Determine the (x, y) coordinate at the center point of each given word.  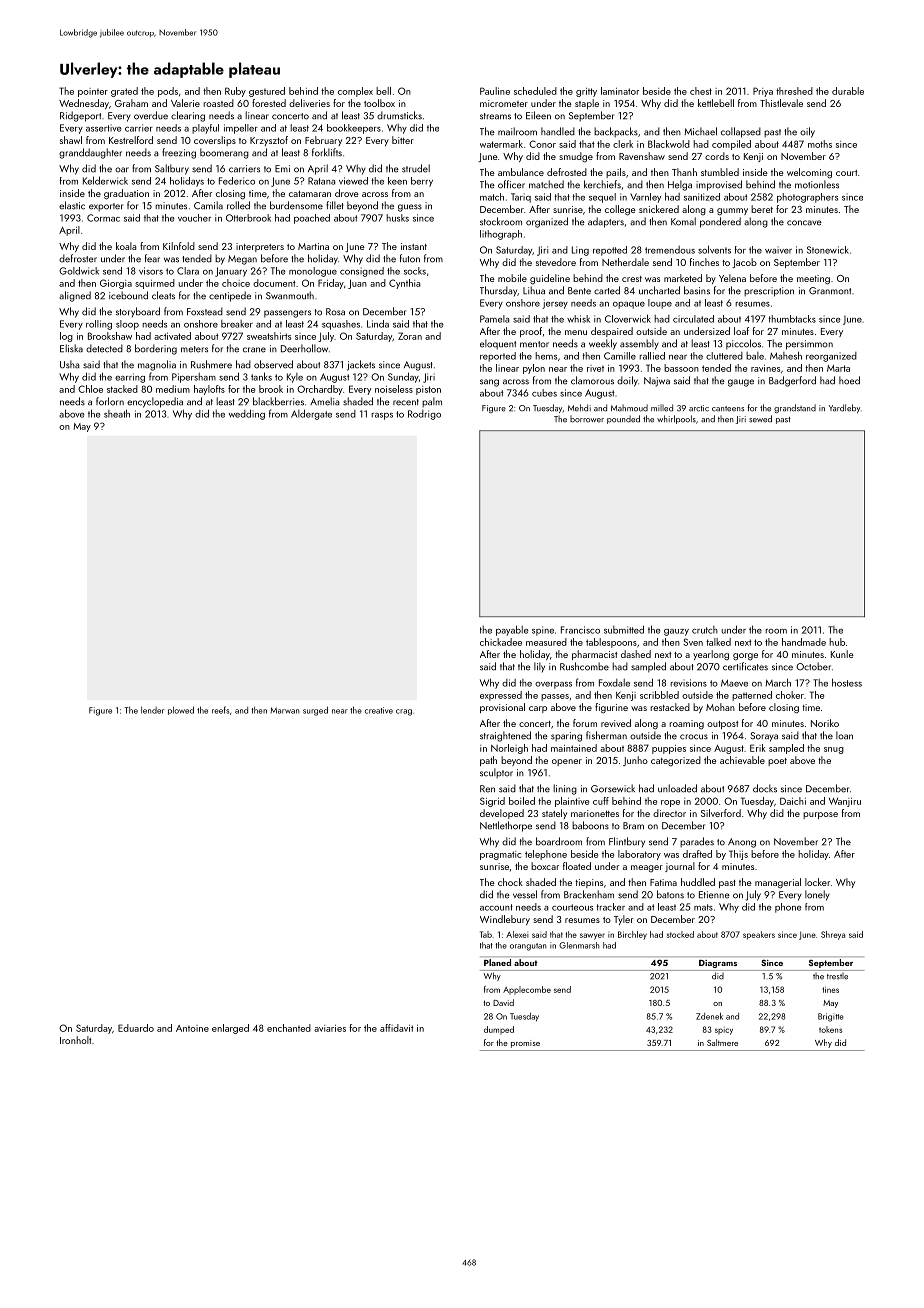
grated (124, 92)
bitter (403, 140)
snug (834, 750)
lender (152, 710)
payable (512, 630)
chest (701, 91)
